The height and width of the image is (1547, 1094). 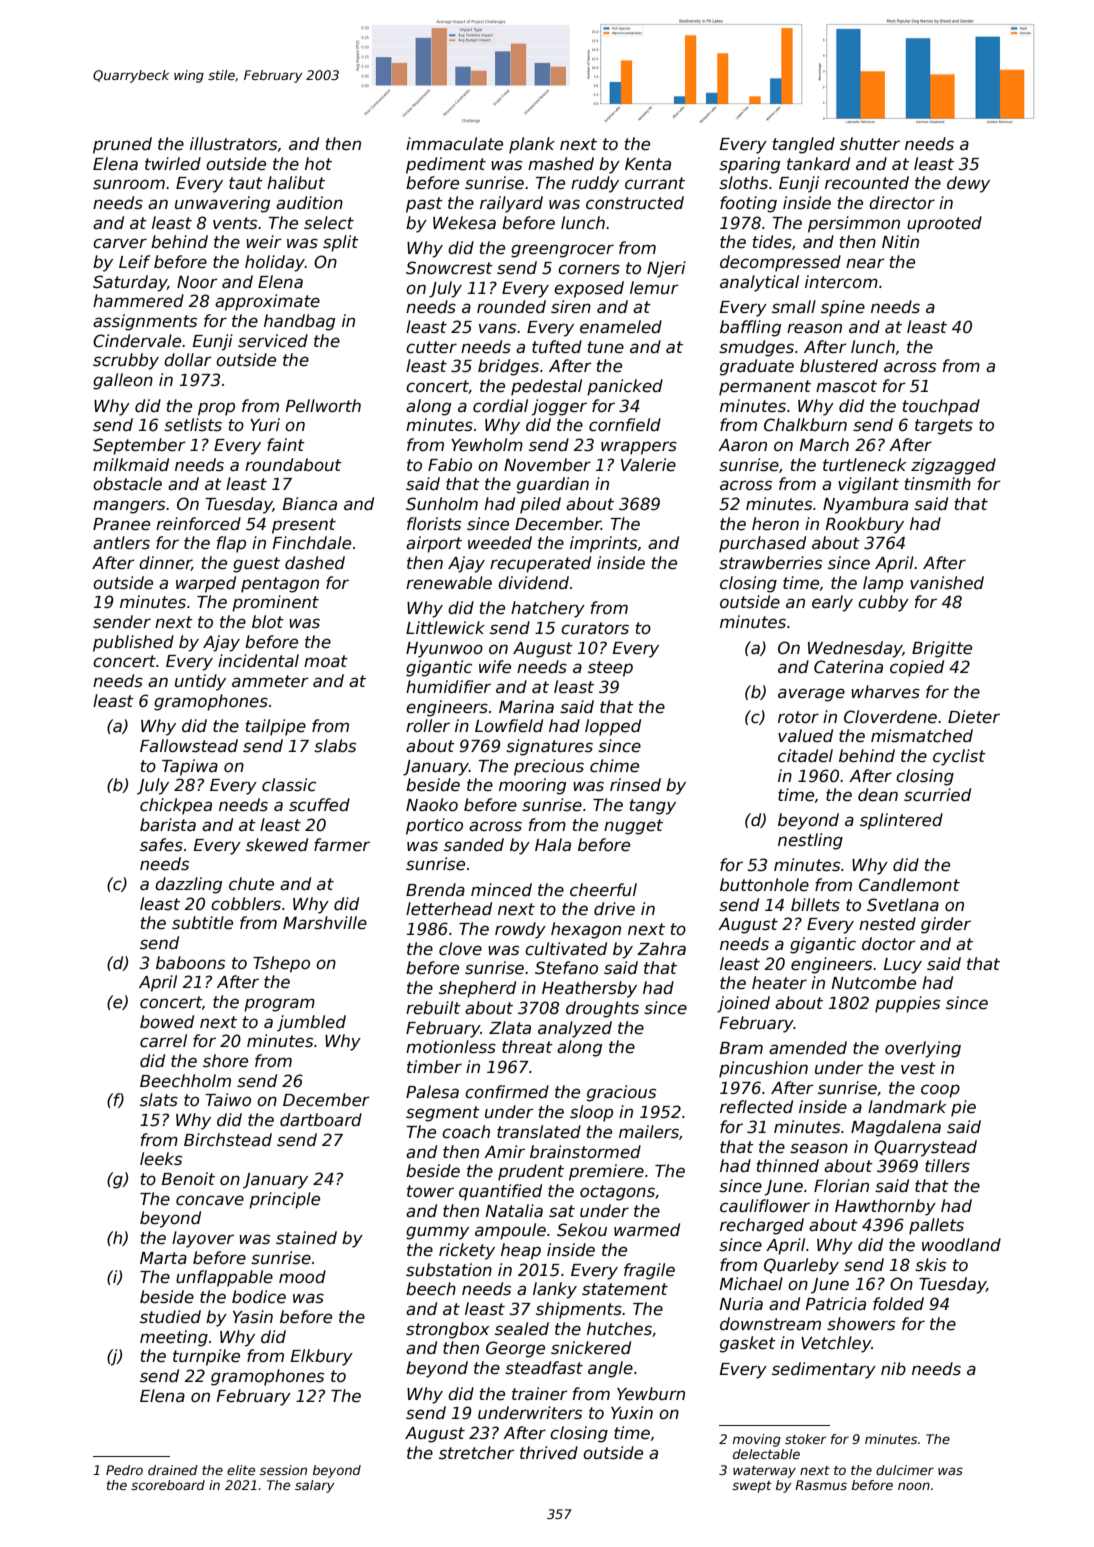 I want to click on Kenta, so click(x=648, y=164).
